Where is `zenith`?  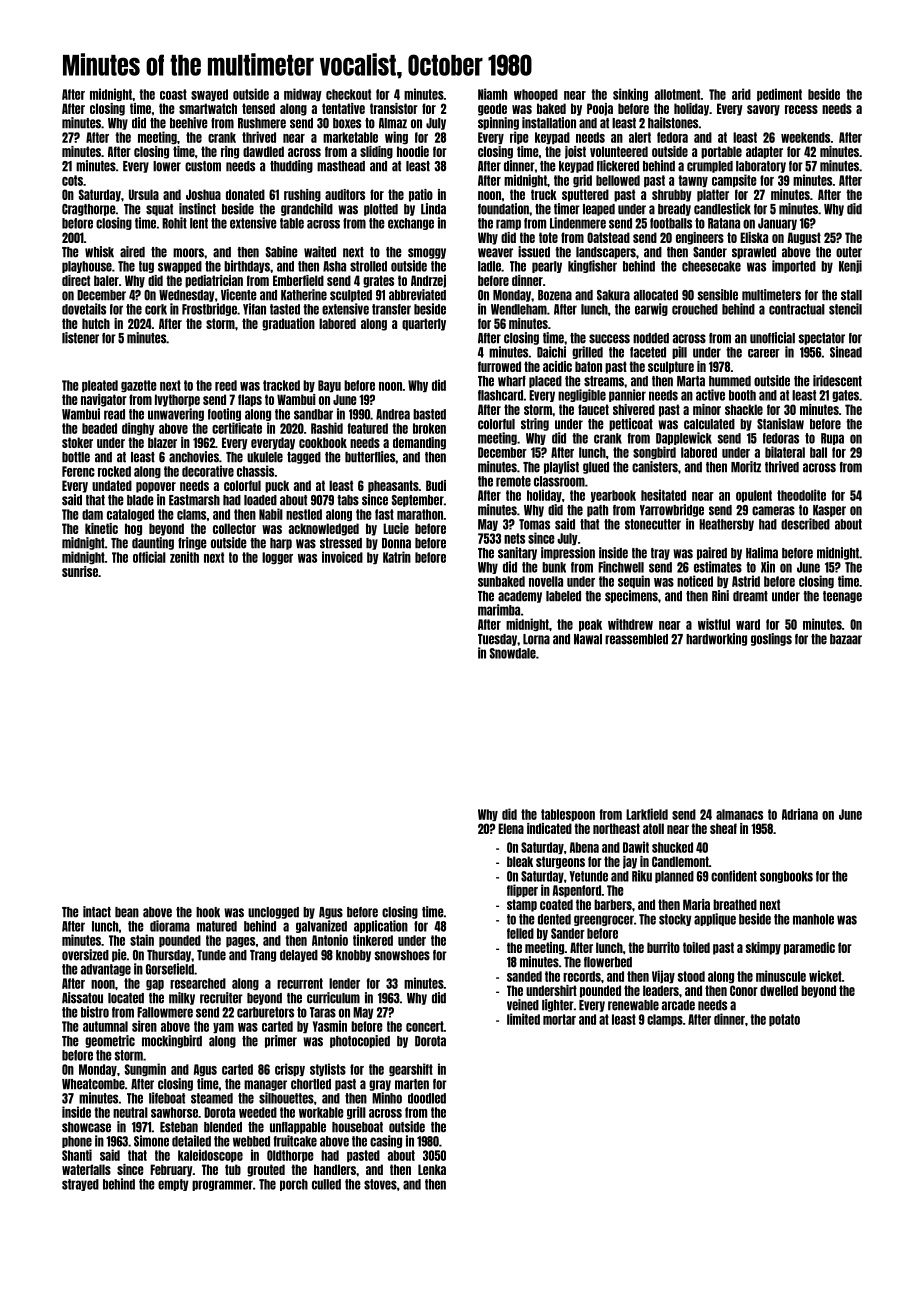 zenith is located at coordinates (184, 557).
